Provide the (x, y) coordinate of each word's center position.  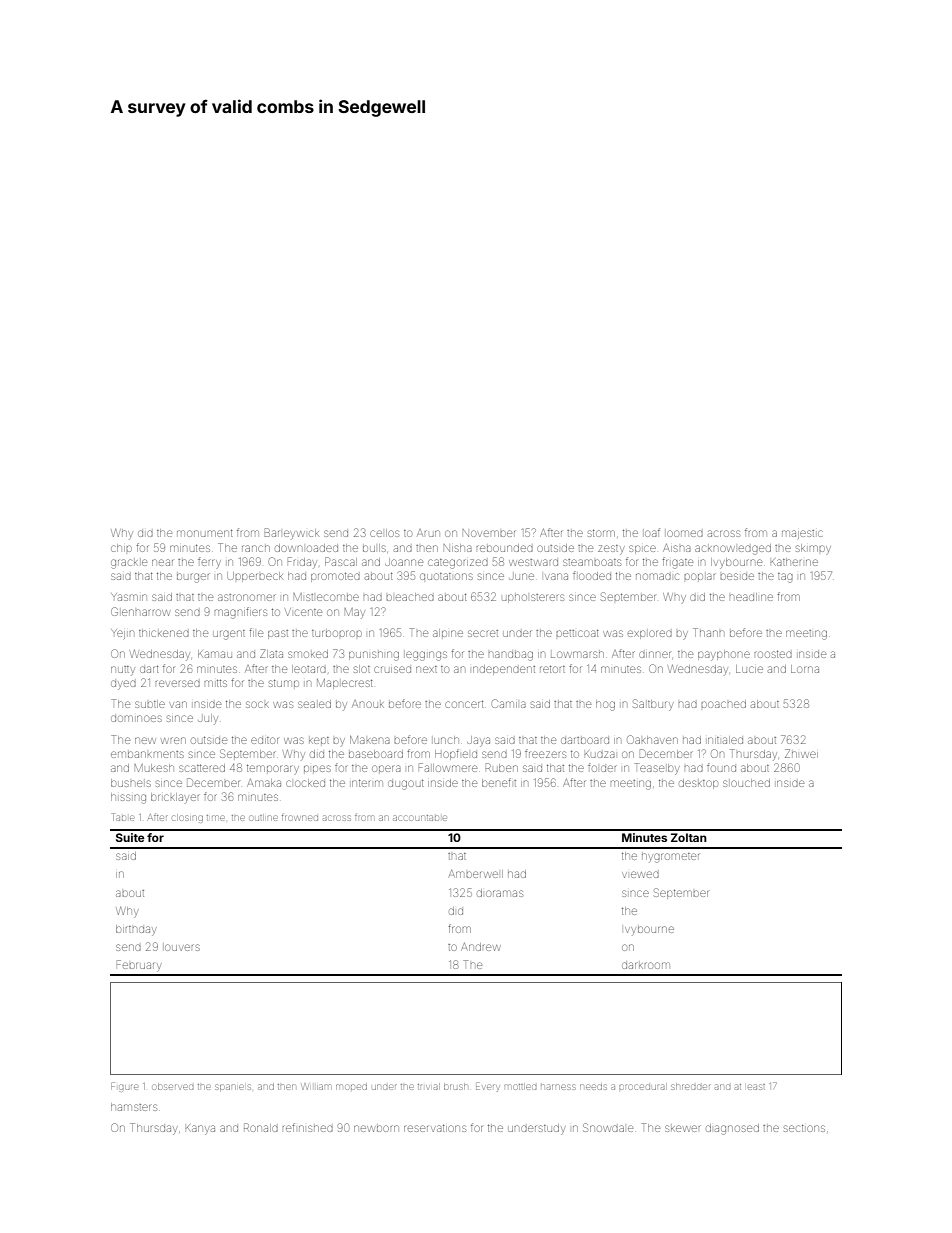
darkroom (646, 965)
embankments (147, 754)
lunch (446, 740)
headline (751, 597)
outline (263, 818)
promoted (335, 577)
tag (785, 578)
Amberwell (476, 874)
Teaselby (656, 769)
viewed (640, 874)
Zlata (271, 653)
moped (351, 1086)
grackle (129, 564)
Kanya (200, 1130)
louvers (182, 947)
